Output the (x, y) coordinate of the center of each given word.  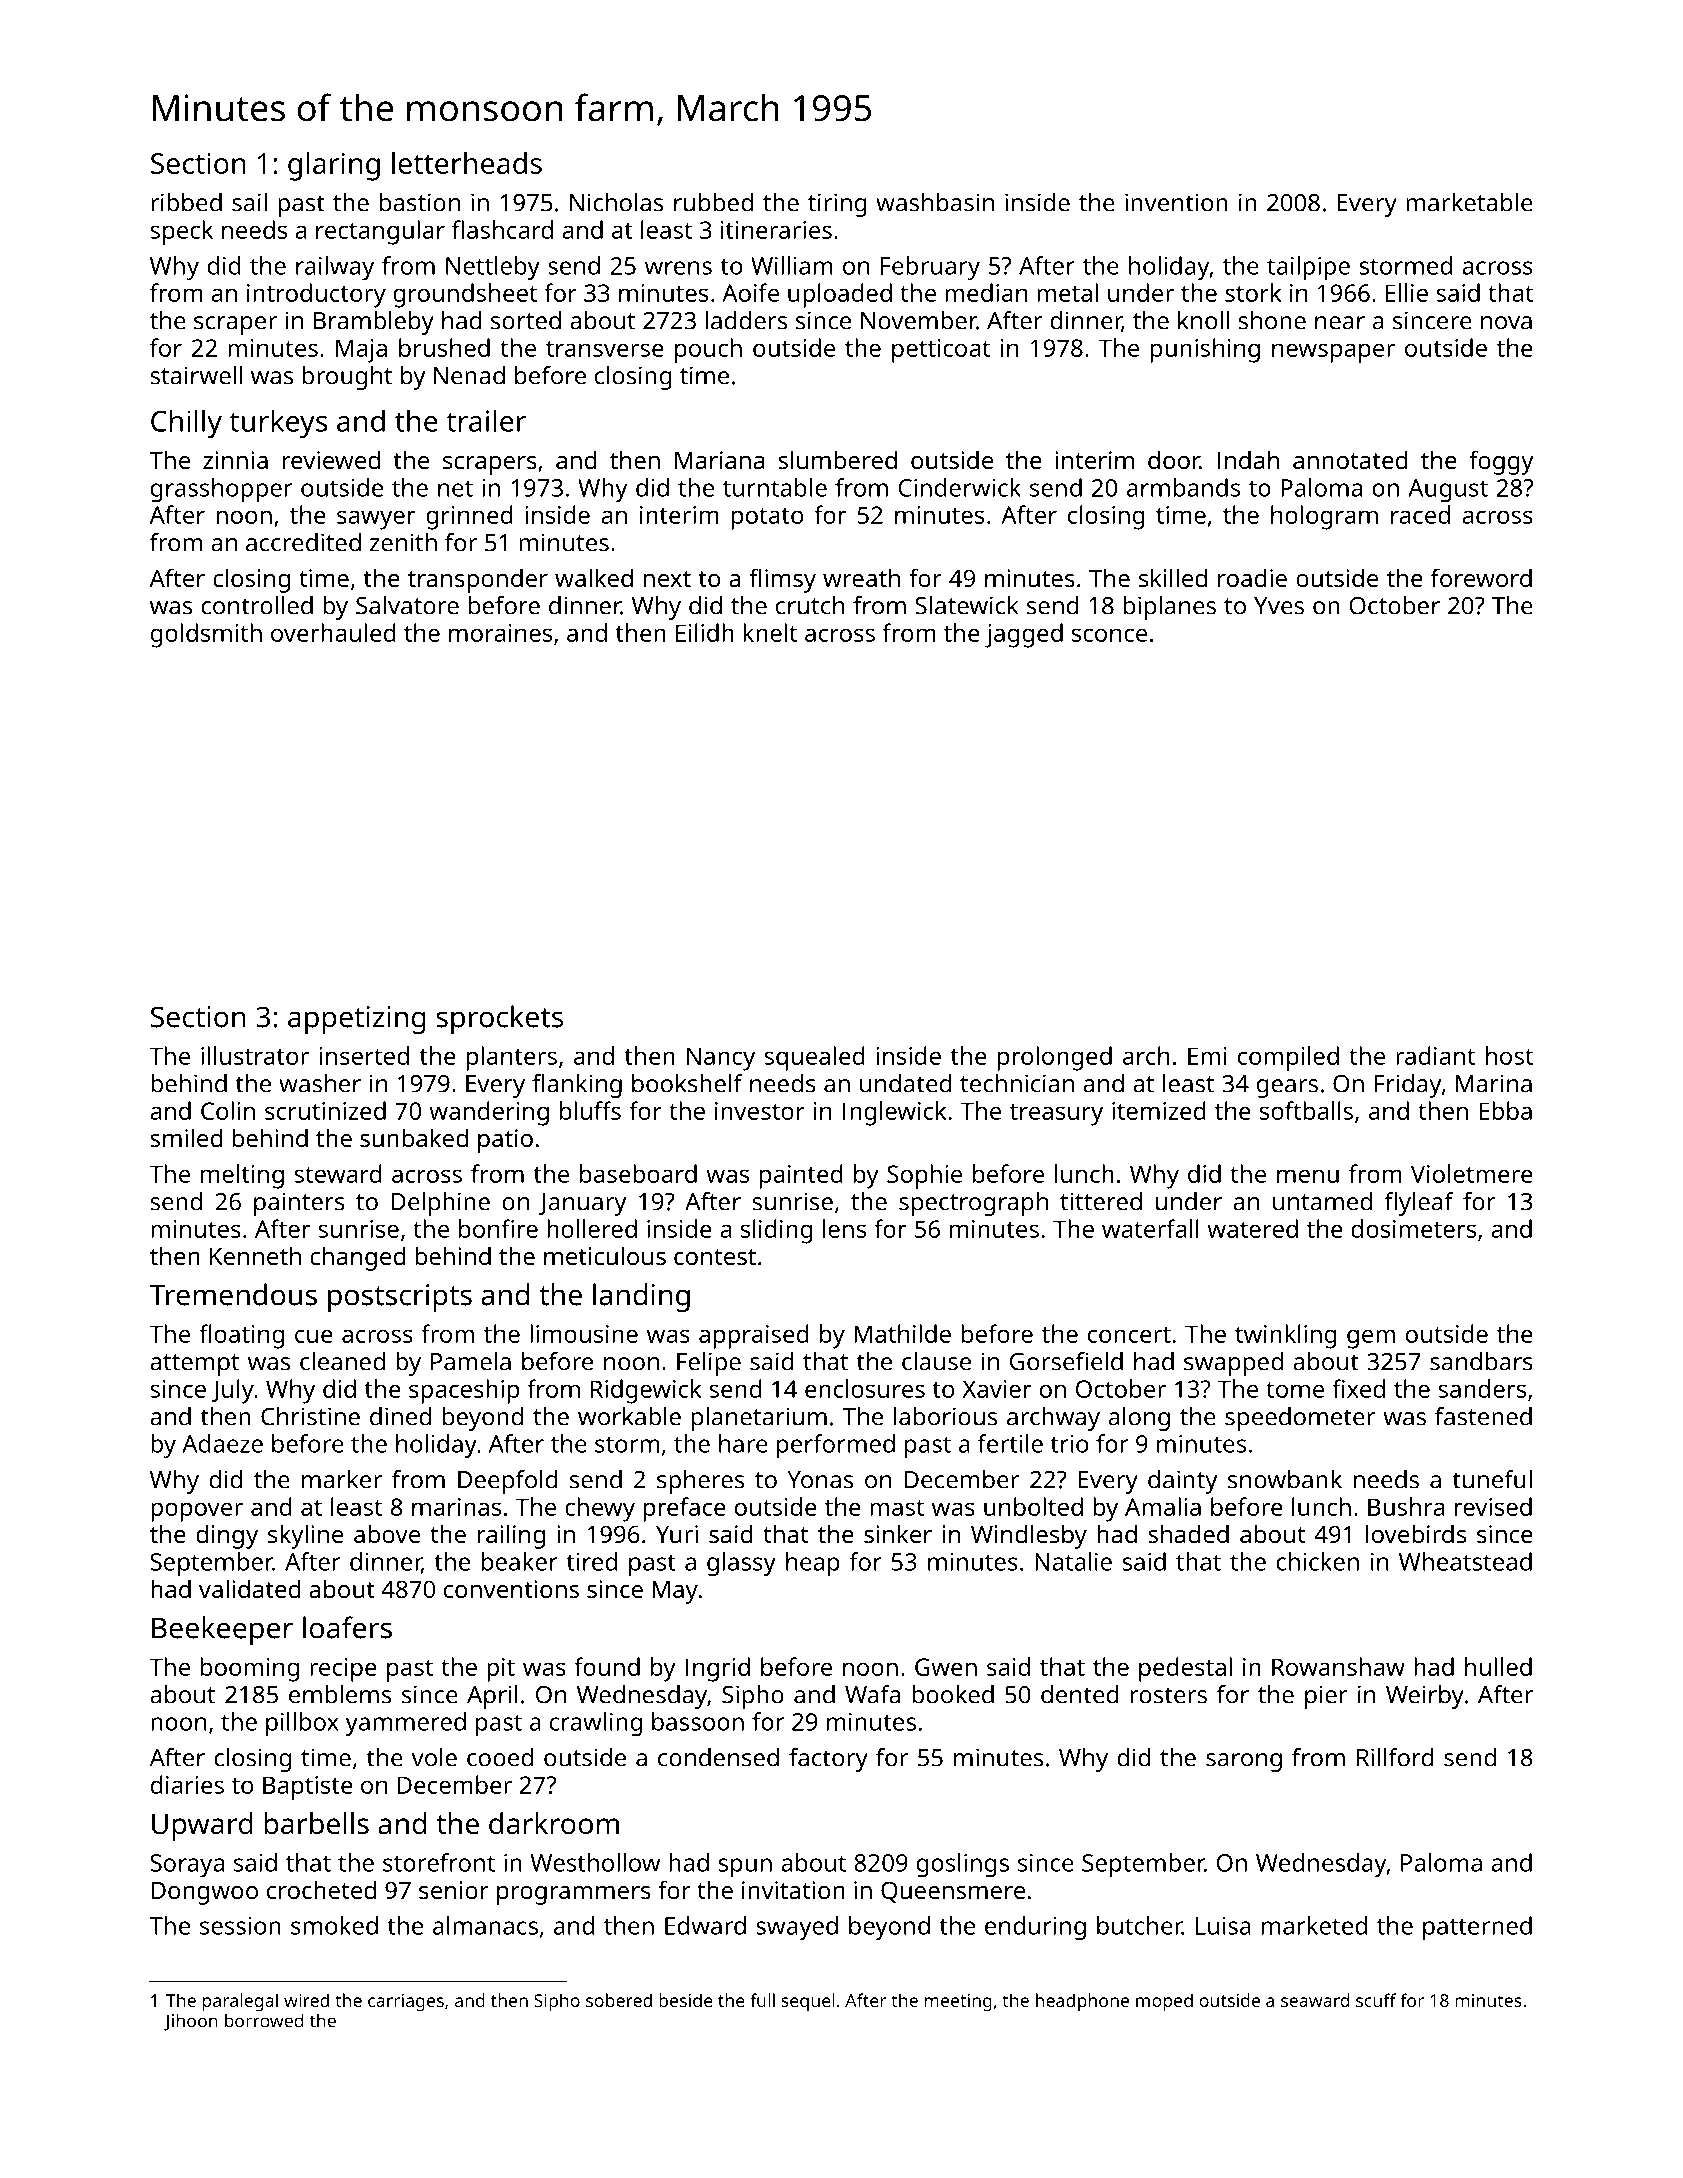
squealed (814, 1058)
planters (512, 1058)
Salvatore (407, 605)
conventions (511, 1589)
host (1509, 1055)
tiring (837, 205)
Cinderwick (960, 487)
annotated (1350, 459)
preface (685, 1509)
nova (1506, 323)
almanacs (485, 1925)
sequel (808, 2002)
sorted (526, 320)
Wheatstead (1465, 1561)
